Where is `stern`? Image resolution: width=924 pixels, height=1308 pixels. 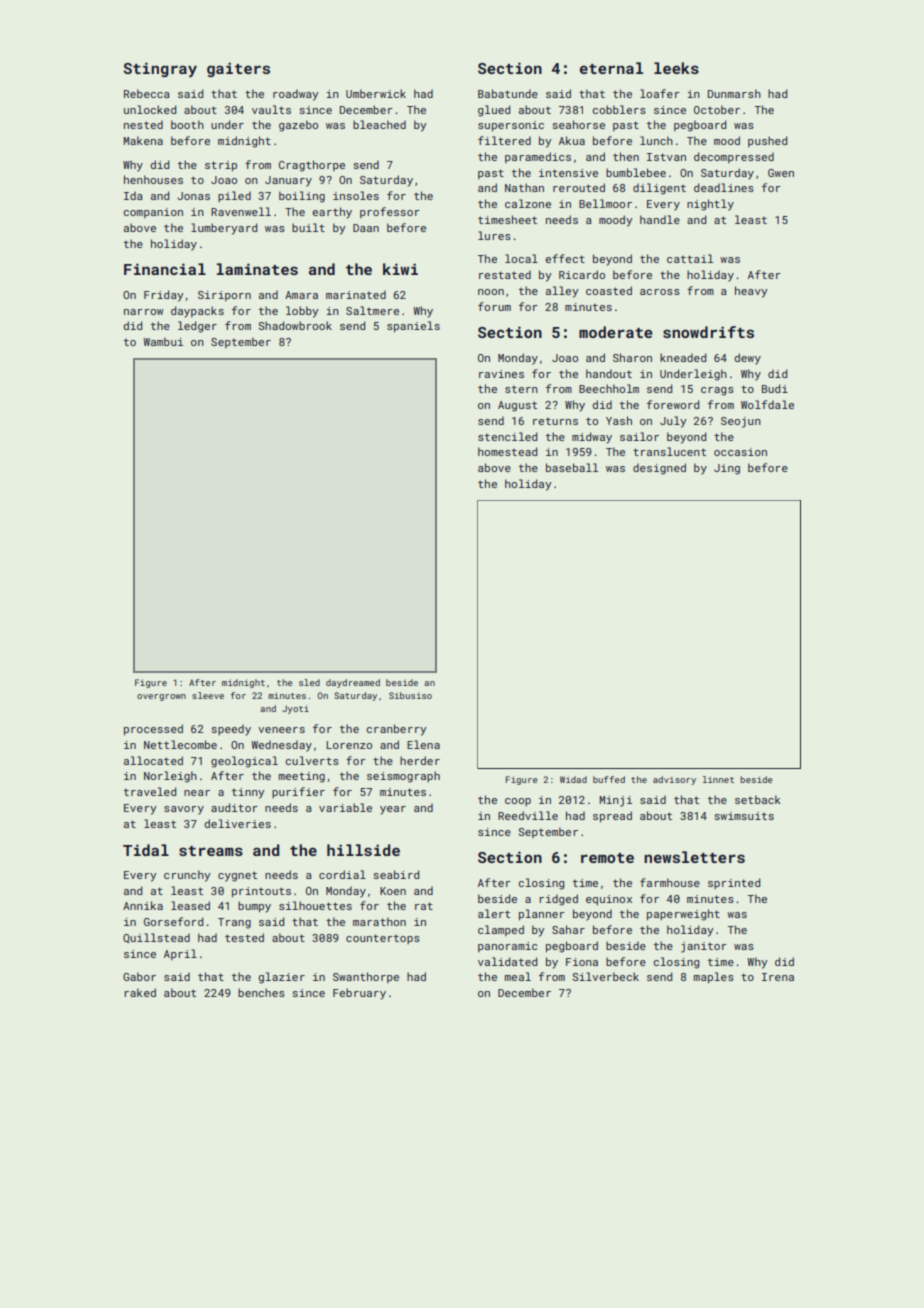 stern is located at coordinates (521, 389).
